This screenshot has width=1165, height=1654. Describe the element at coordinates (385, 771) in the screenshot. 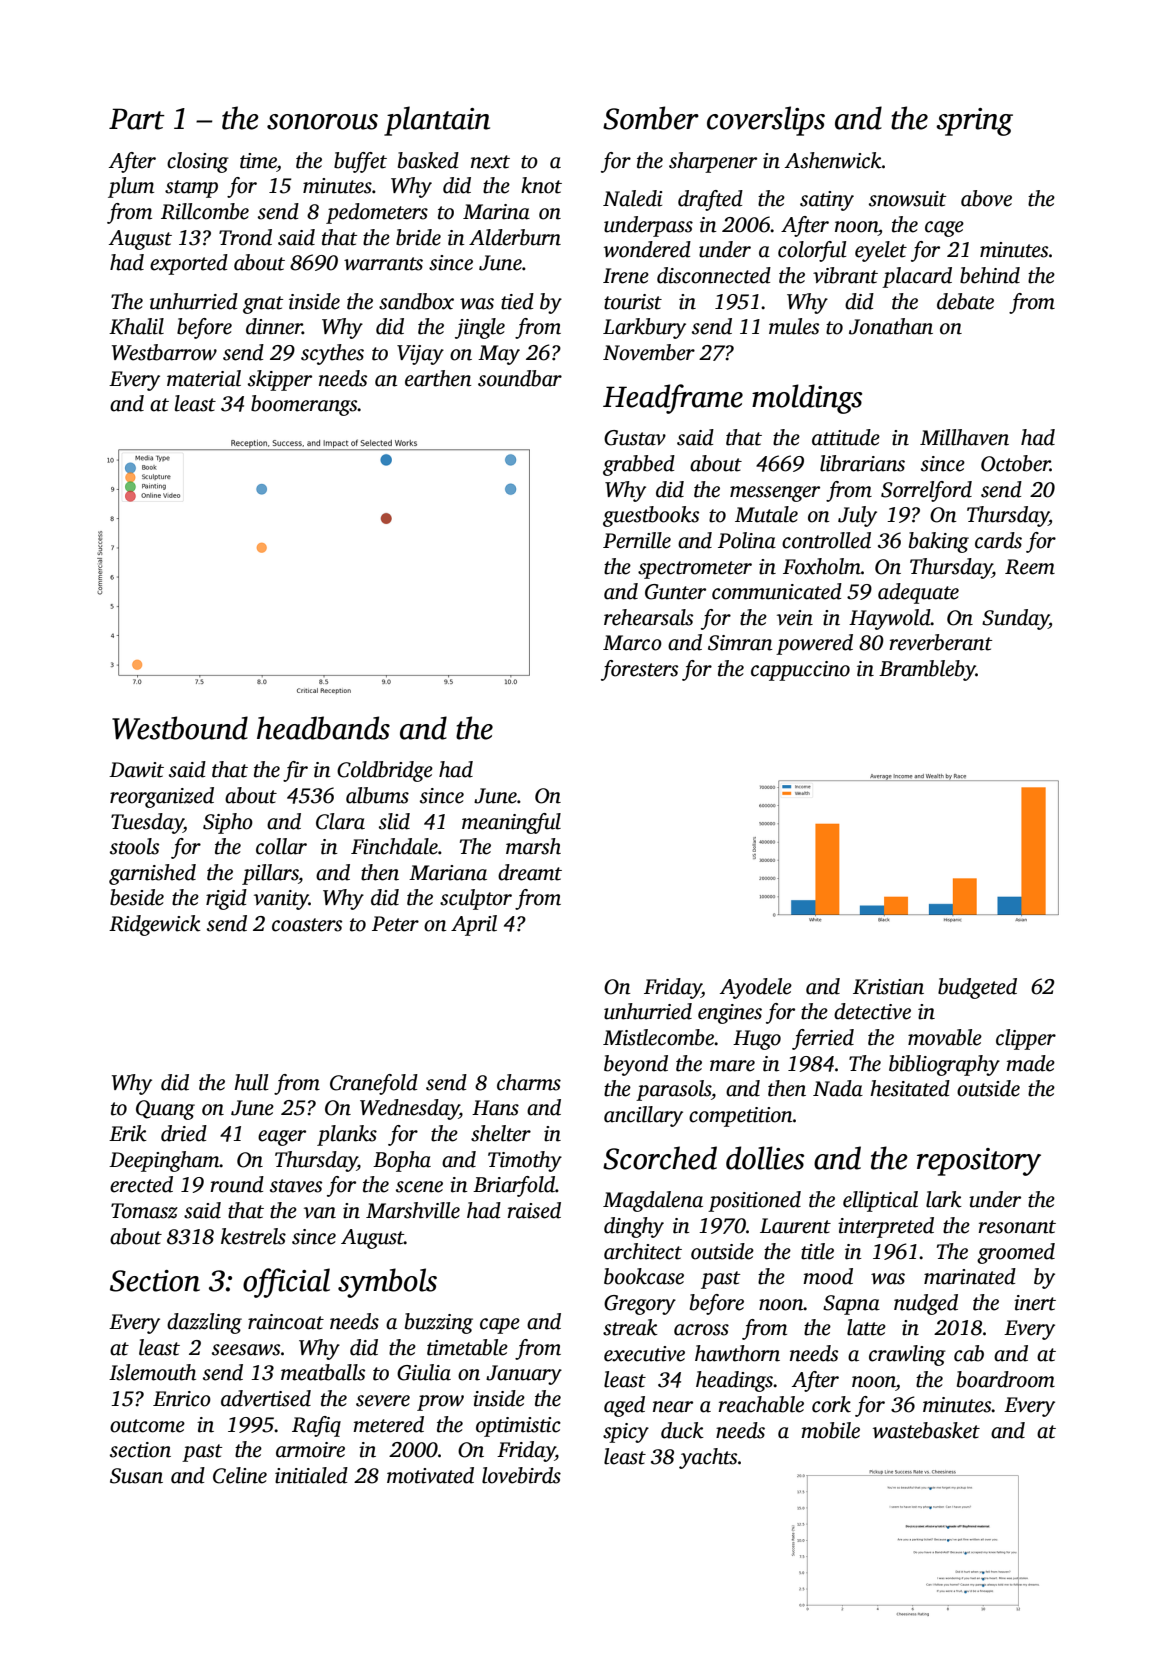

I see `Coldbridge` at that location.
